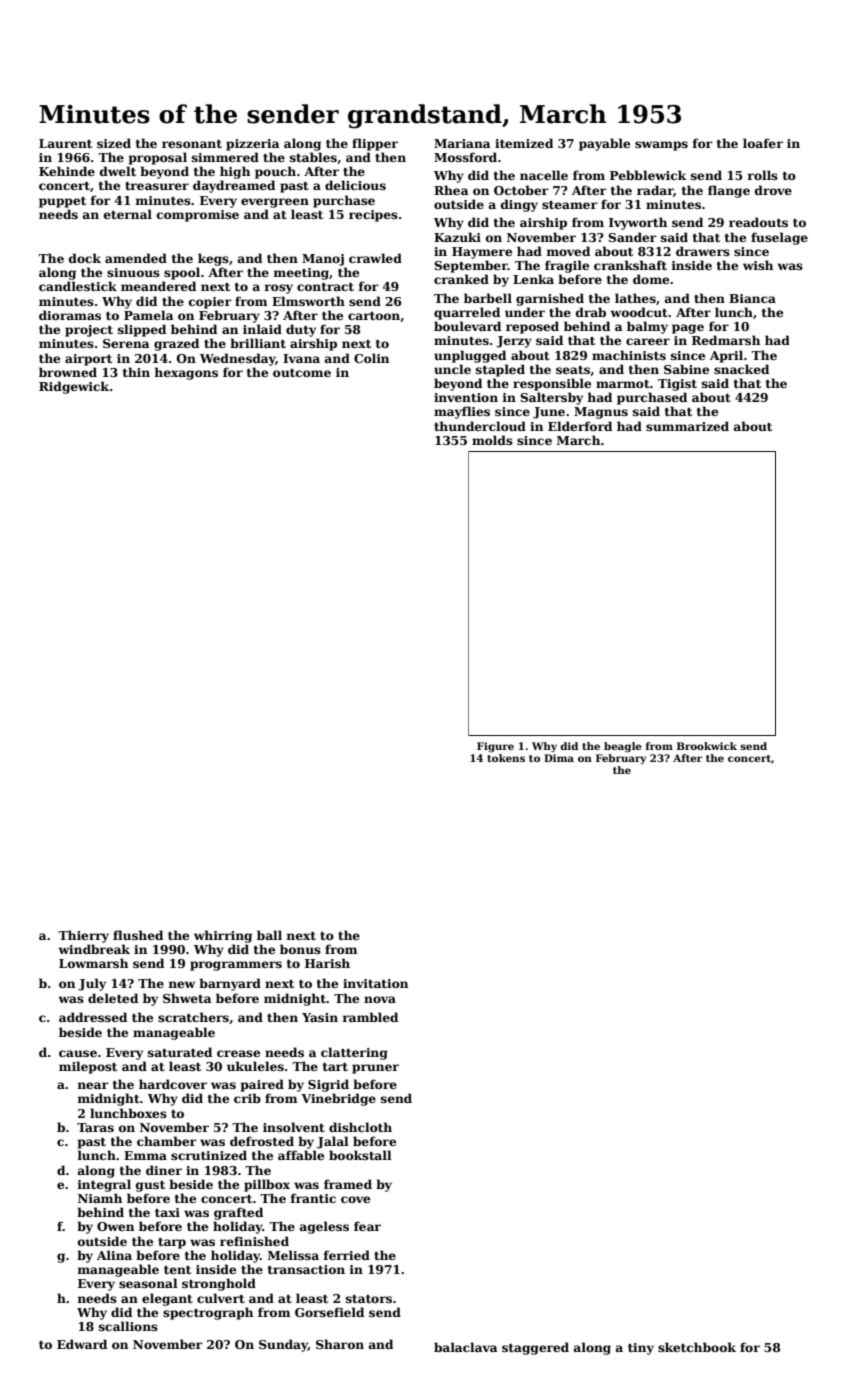  I want to click on hexagons, so click(186, 373).
